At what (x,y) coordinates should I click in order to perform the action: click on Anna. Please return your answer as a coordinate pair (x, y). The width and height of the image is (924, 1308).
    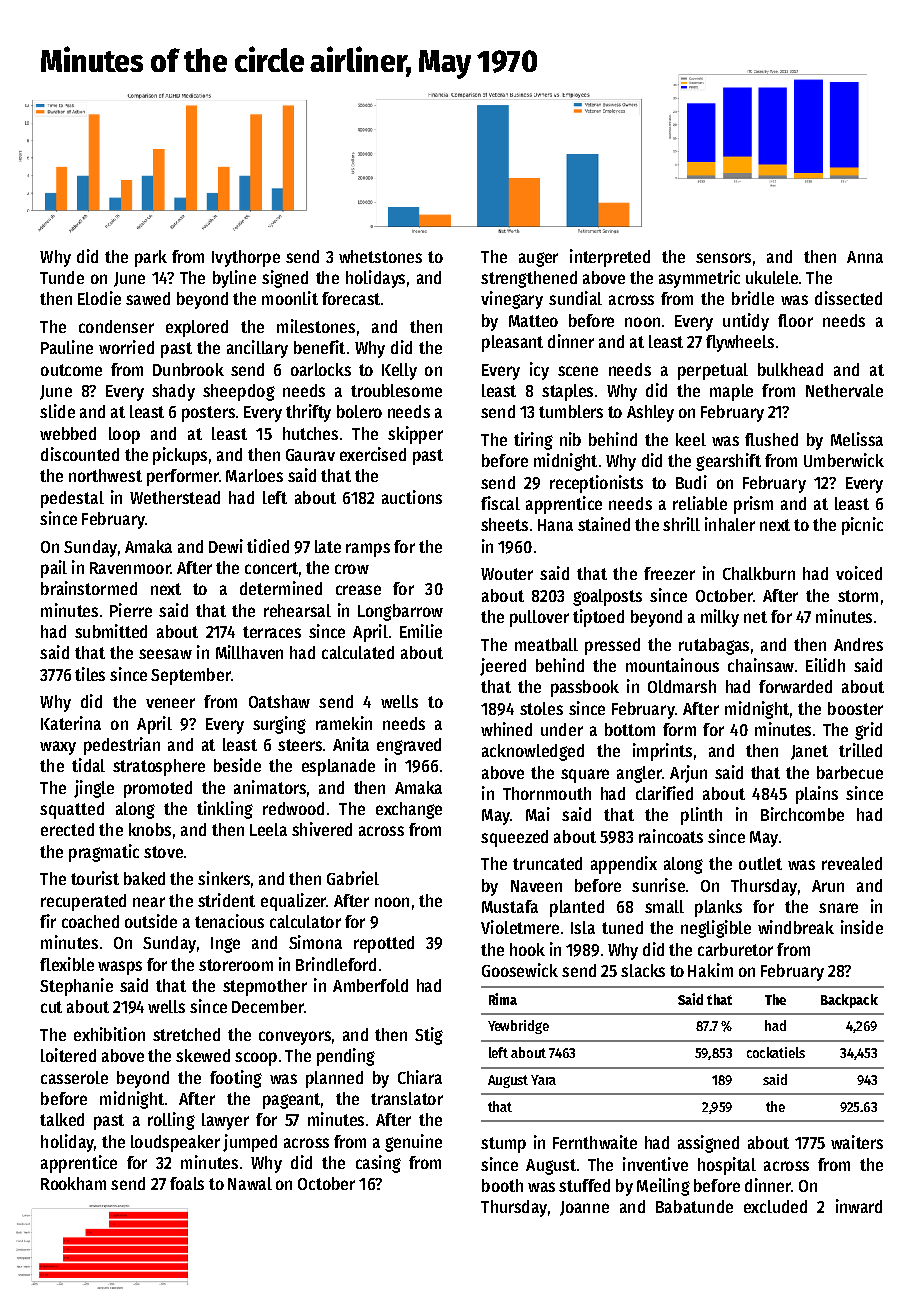
    Looking at the image, I should click on (865, 257).
